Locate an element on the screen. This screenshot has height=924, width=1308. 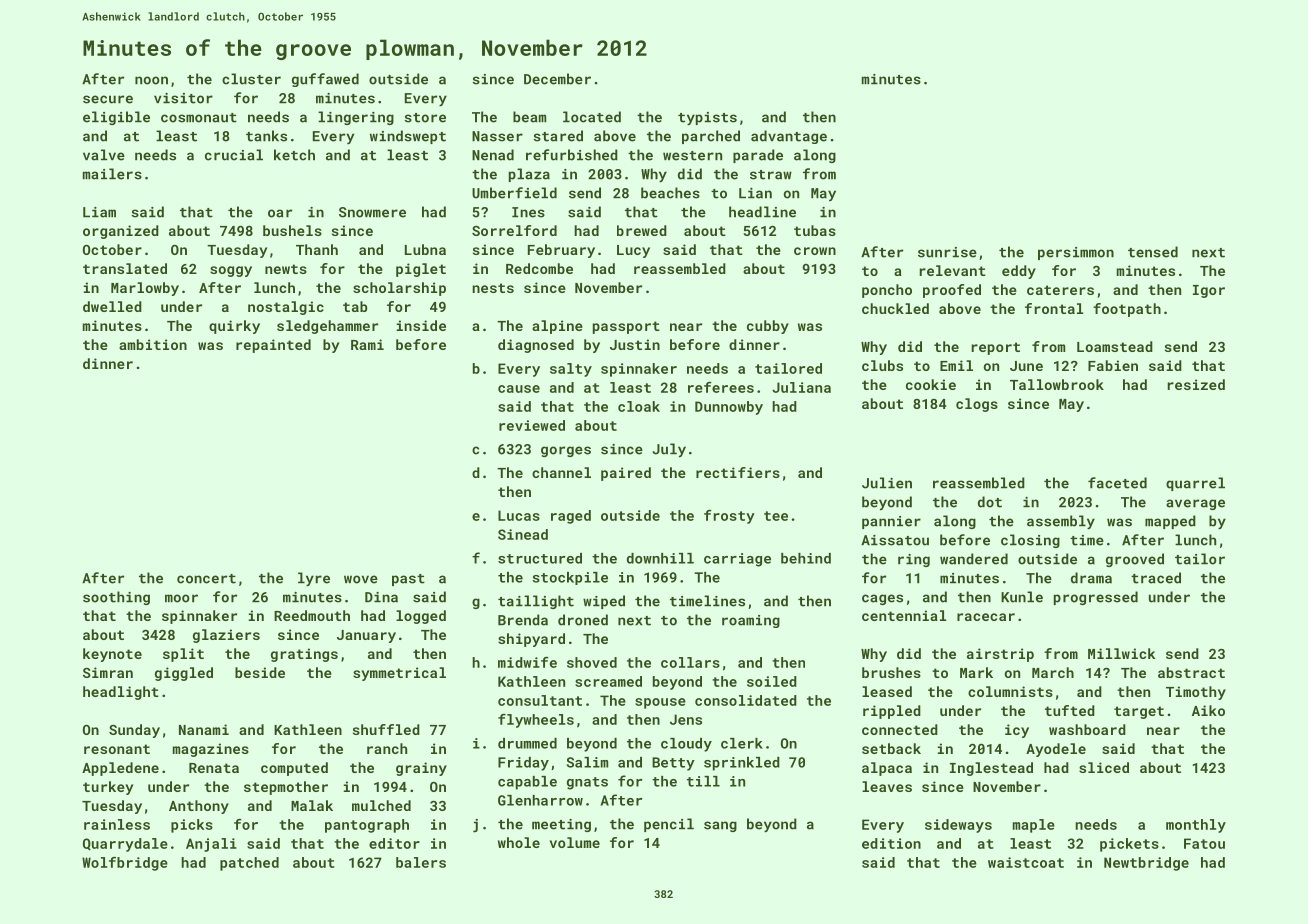
clerk is located at coordinates (742, 743).
